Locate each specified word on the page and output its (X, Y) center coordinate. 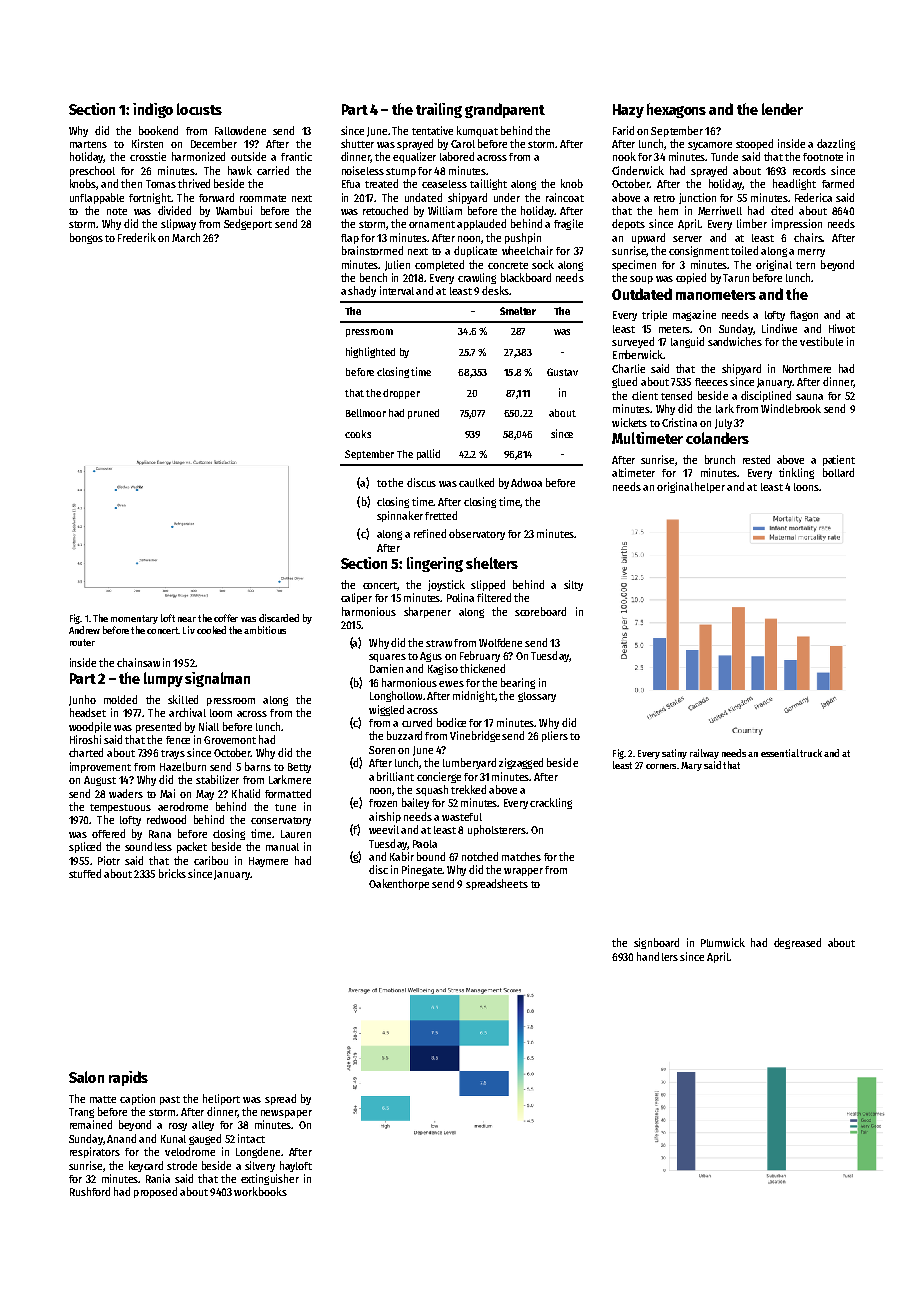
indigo (153, 110)
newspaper (286, 1114)
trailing (439, 110)
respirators (95, 1152)
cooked (211, 630)
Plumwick (723, 942)
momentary (134, 619)
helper (710, 487)
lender (782, 109)
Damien (386, 668)
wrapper (523, 872)
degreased (797, 943)
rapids (128, 1078)
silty (573, 585)
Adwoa (526, 482)
